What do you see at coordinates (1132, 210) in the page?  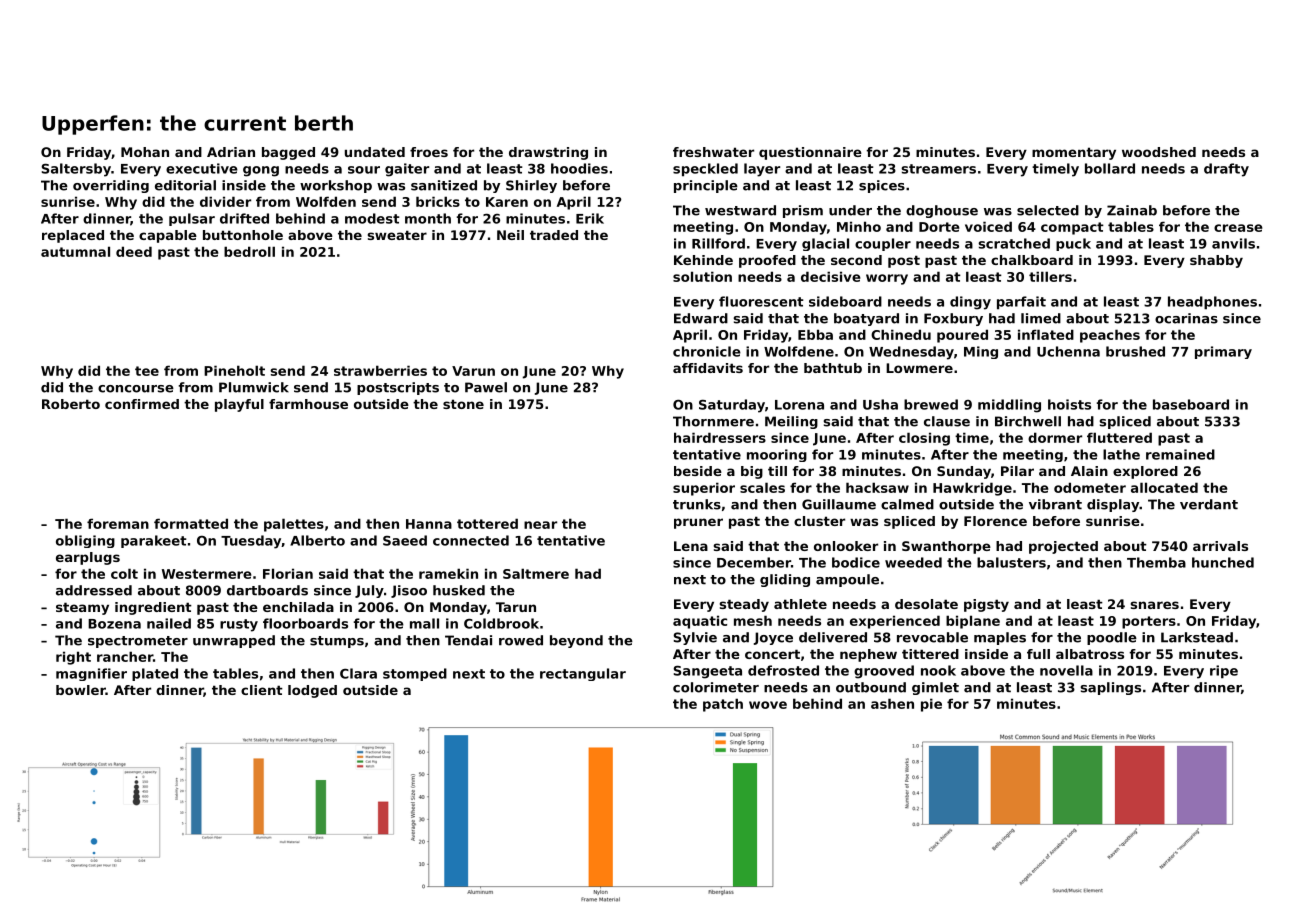 I see `Zainab` at bounding box center [1132, 210].
